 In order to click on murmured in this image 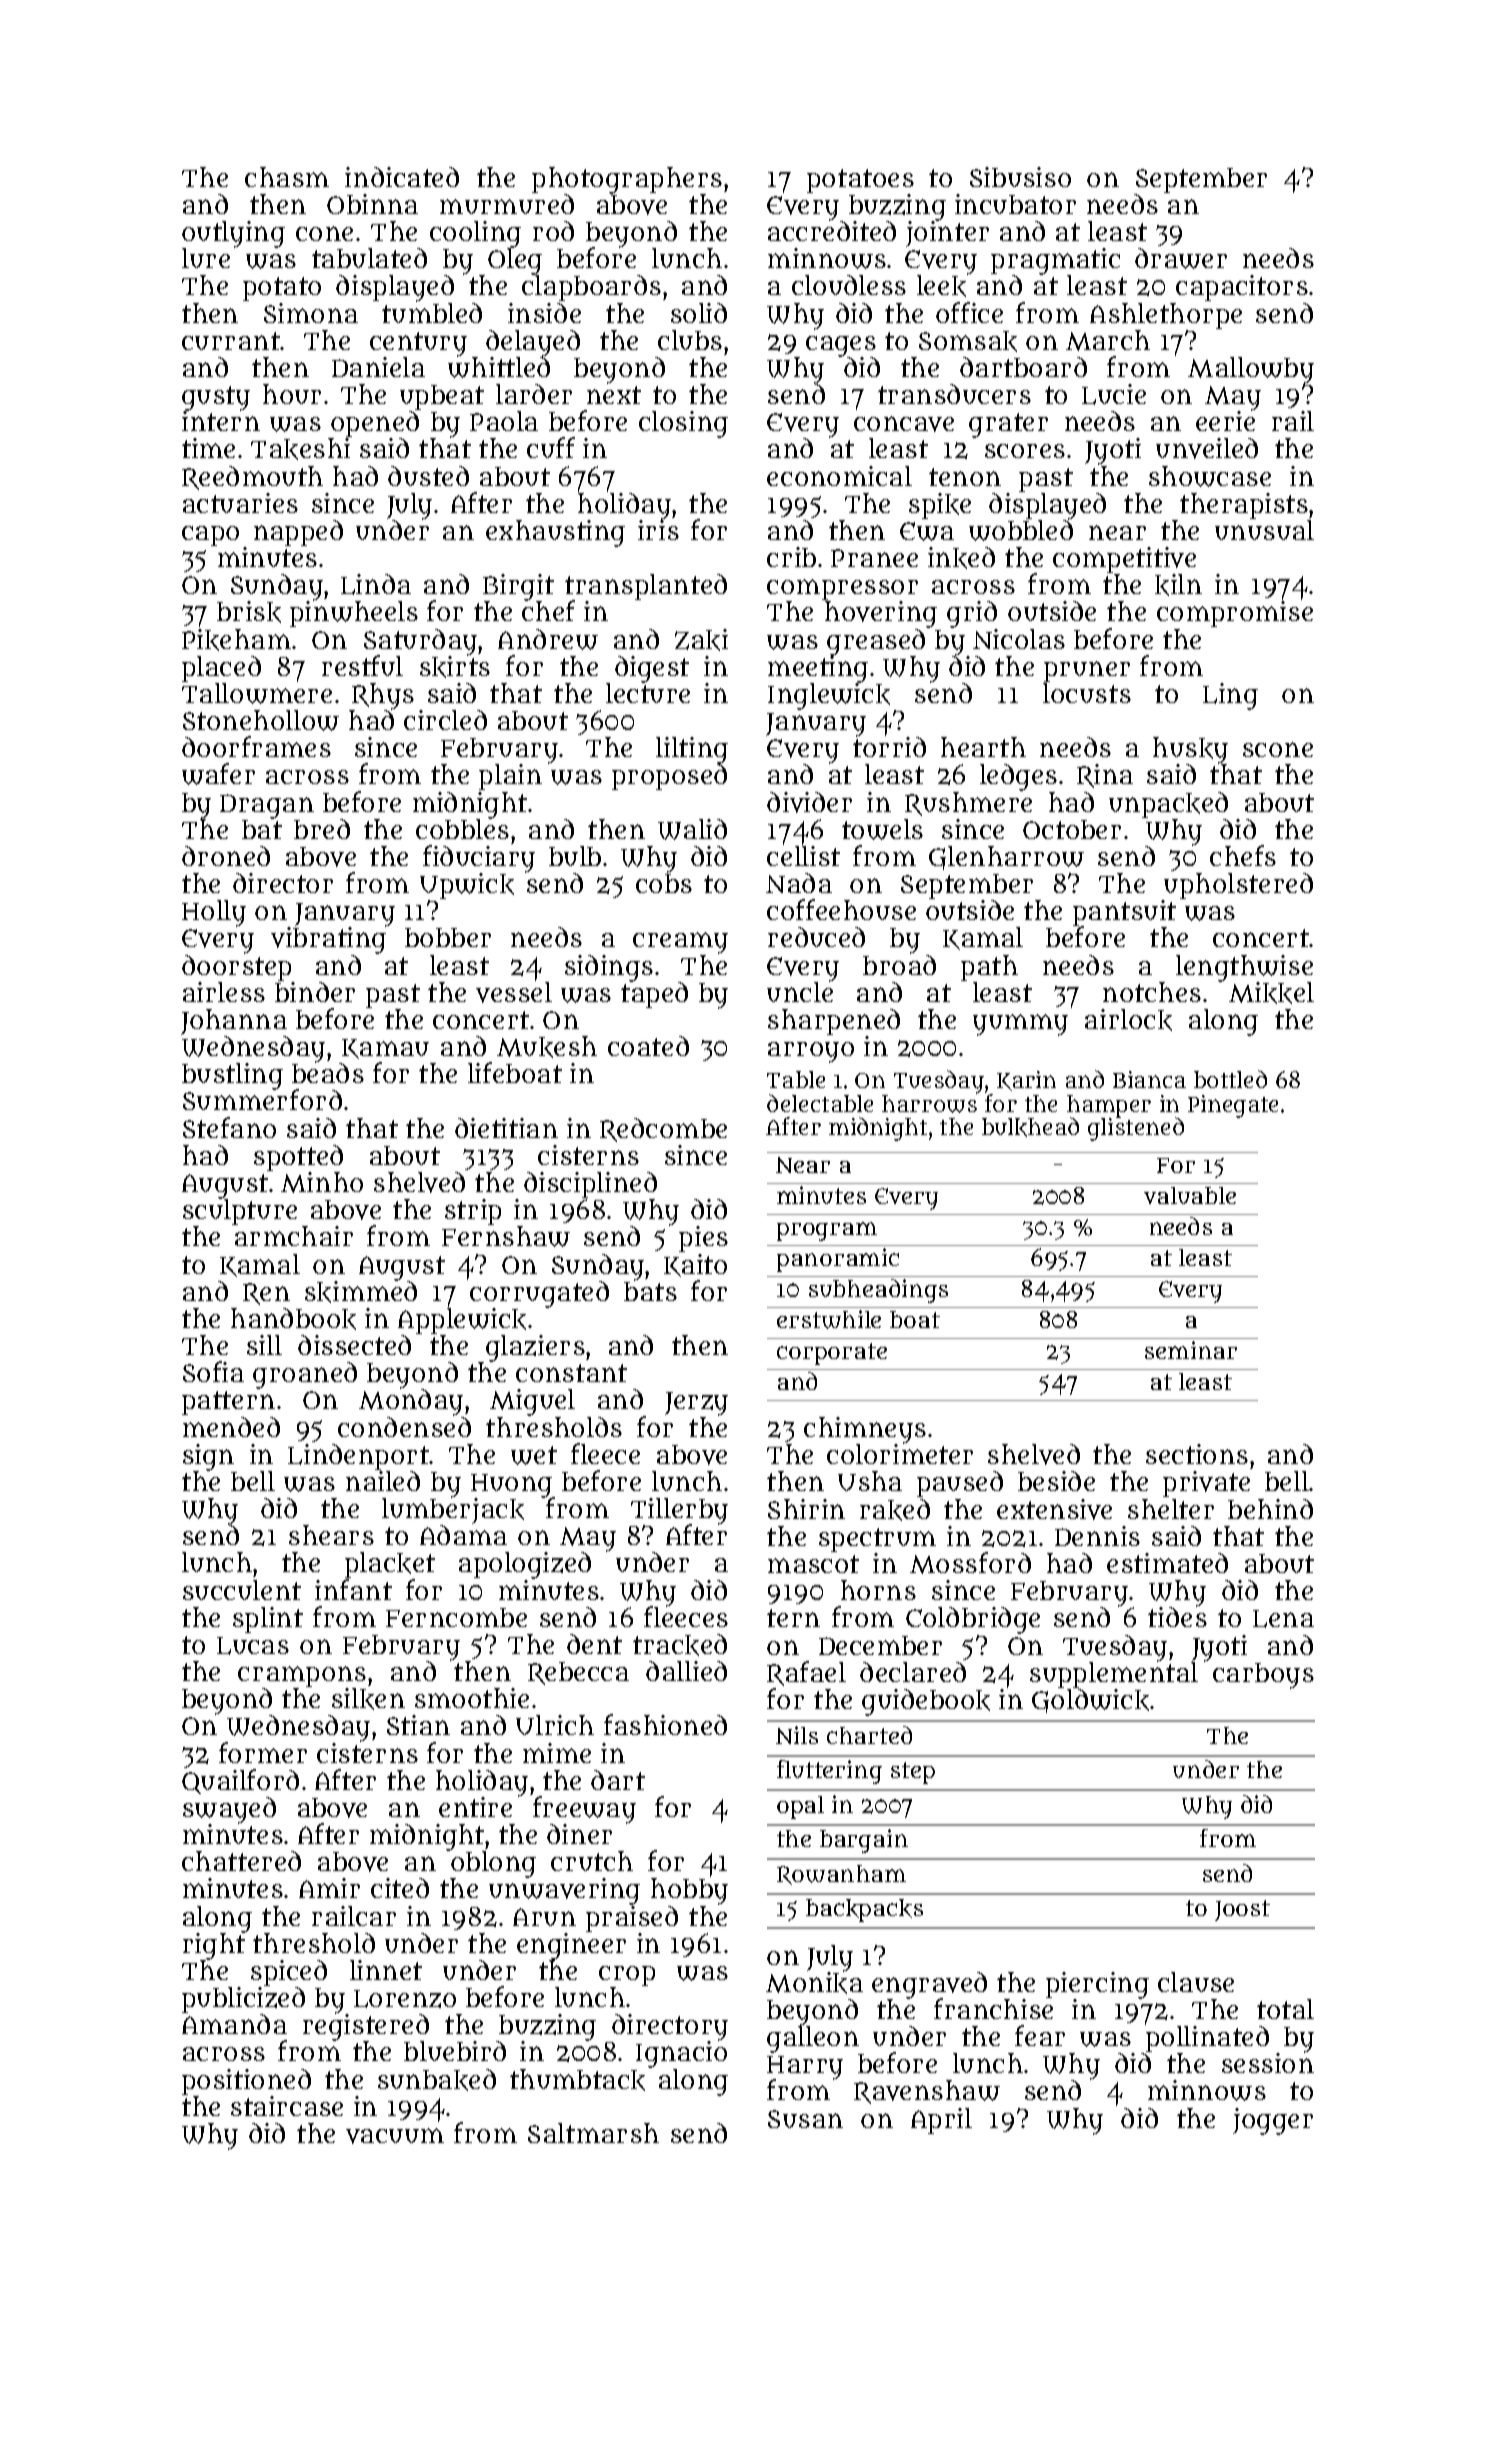, I will do `click(507, 204)`.
